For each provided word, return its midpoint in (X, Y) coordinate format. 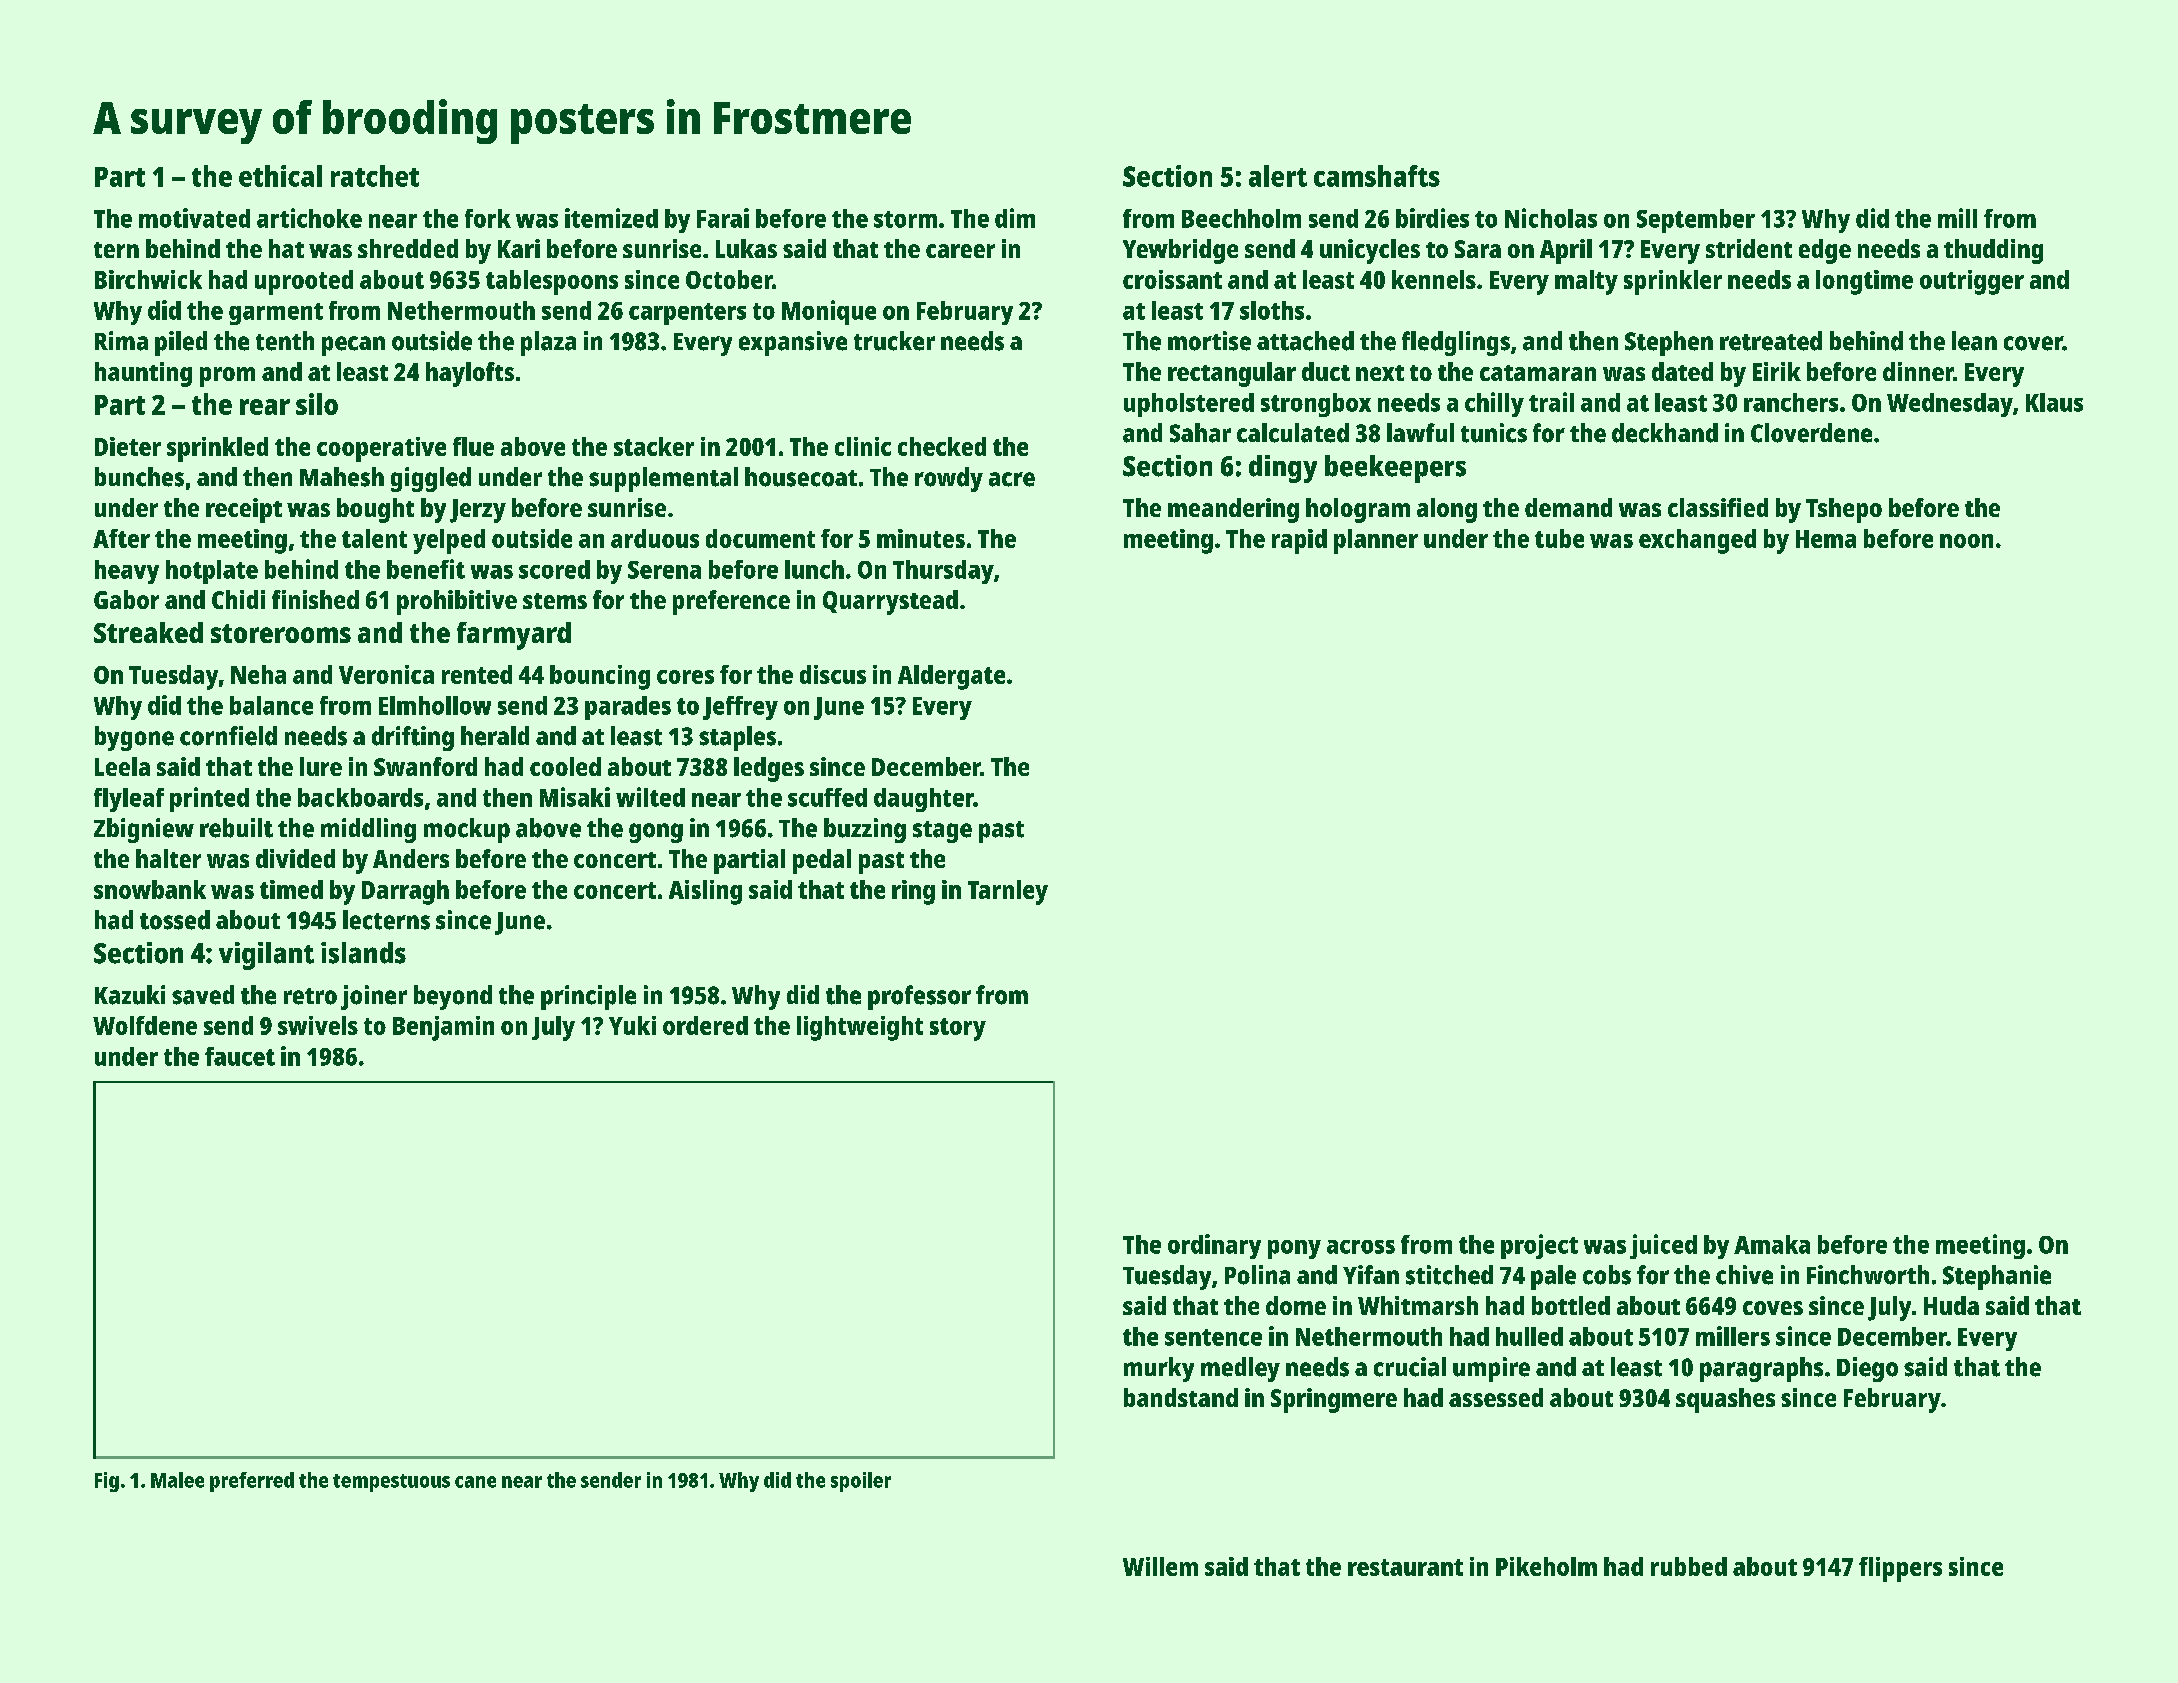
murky (1159, 1369)
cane (475, 1482)
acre (1012, 479)
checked (942, 446)
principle (588, 997)
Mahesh (342, 477)
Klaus (2054, 402)
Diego (1867, 1369)
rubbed (1689, 1566)
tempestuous (391, 1483)
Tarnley (1008, 892)
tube (1559, 538)
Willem (1160, 1566)
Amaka (1772, 1244)
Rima (121, 341)
